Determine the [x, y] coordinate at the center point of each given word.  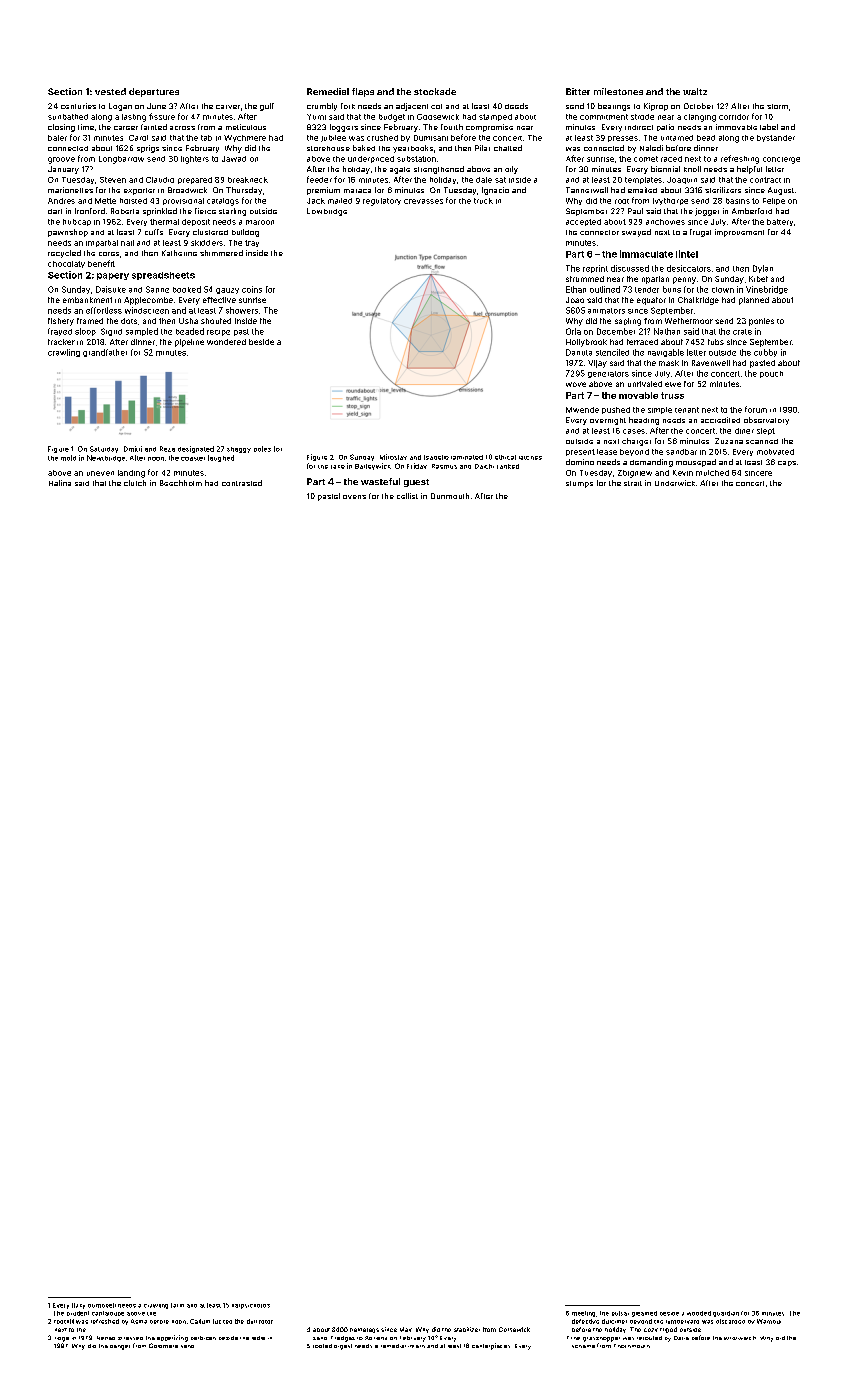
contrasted [242, 483]
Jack [316, 201]
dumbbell [102, 1305]
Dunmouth [450, 496]
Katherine [179, 253]
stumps [579, 484]
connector [599, 232]
